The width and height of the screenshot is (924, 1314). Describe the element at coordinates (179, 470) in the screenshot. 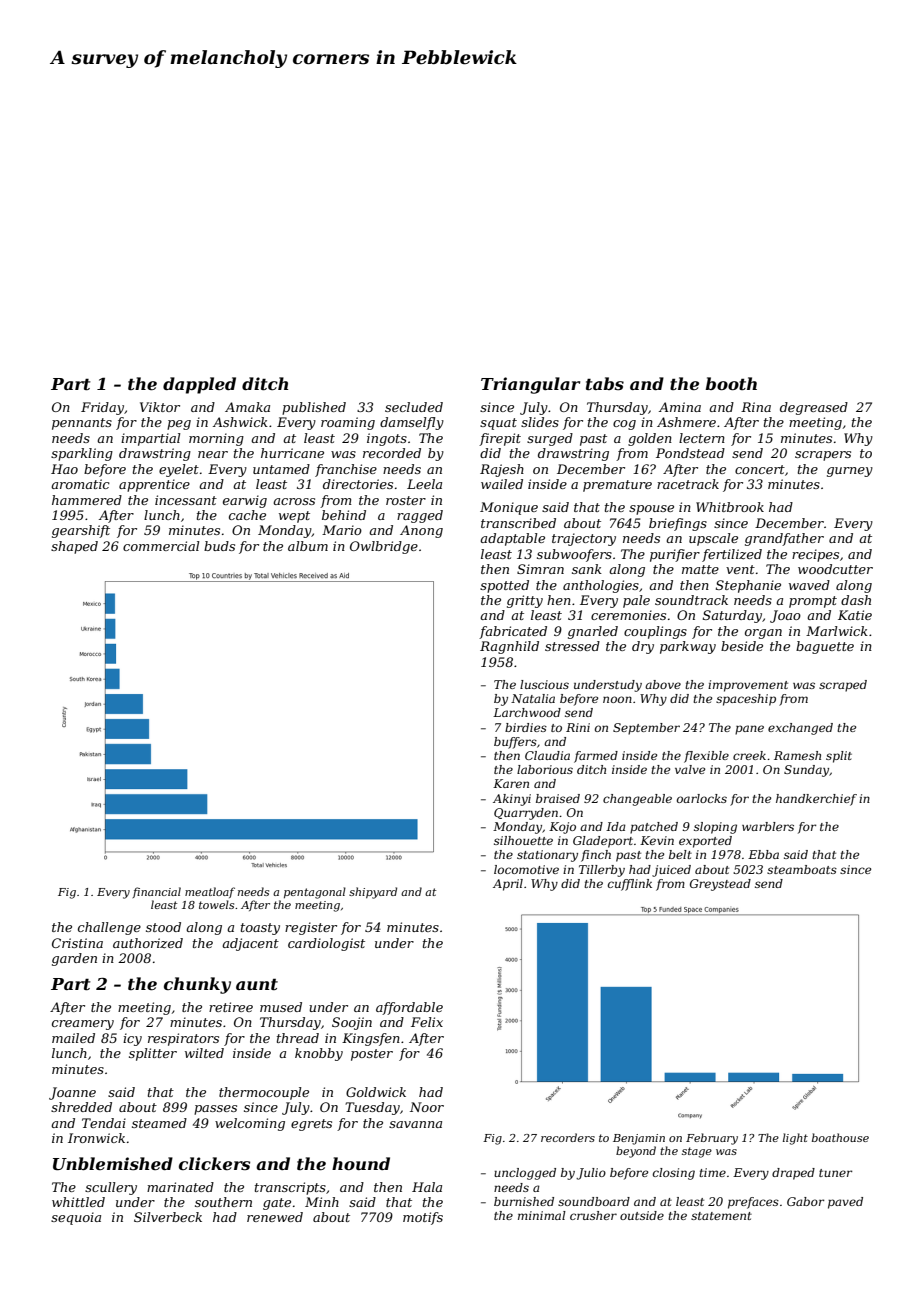

I see `eyelet` at that location.
